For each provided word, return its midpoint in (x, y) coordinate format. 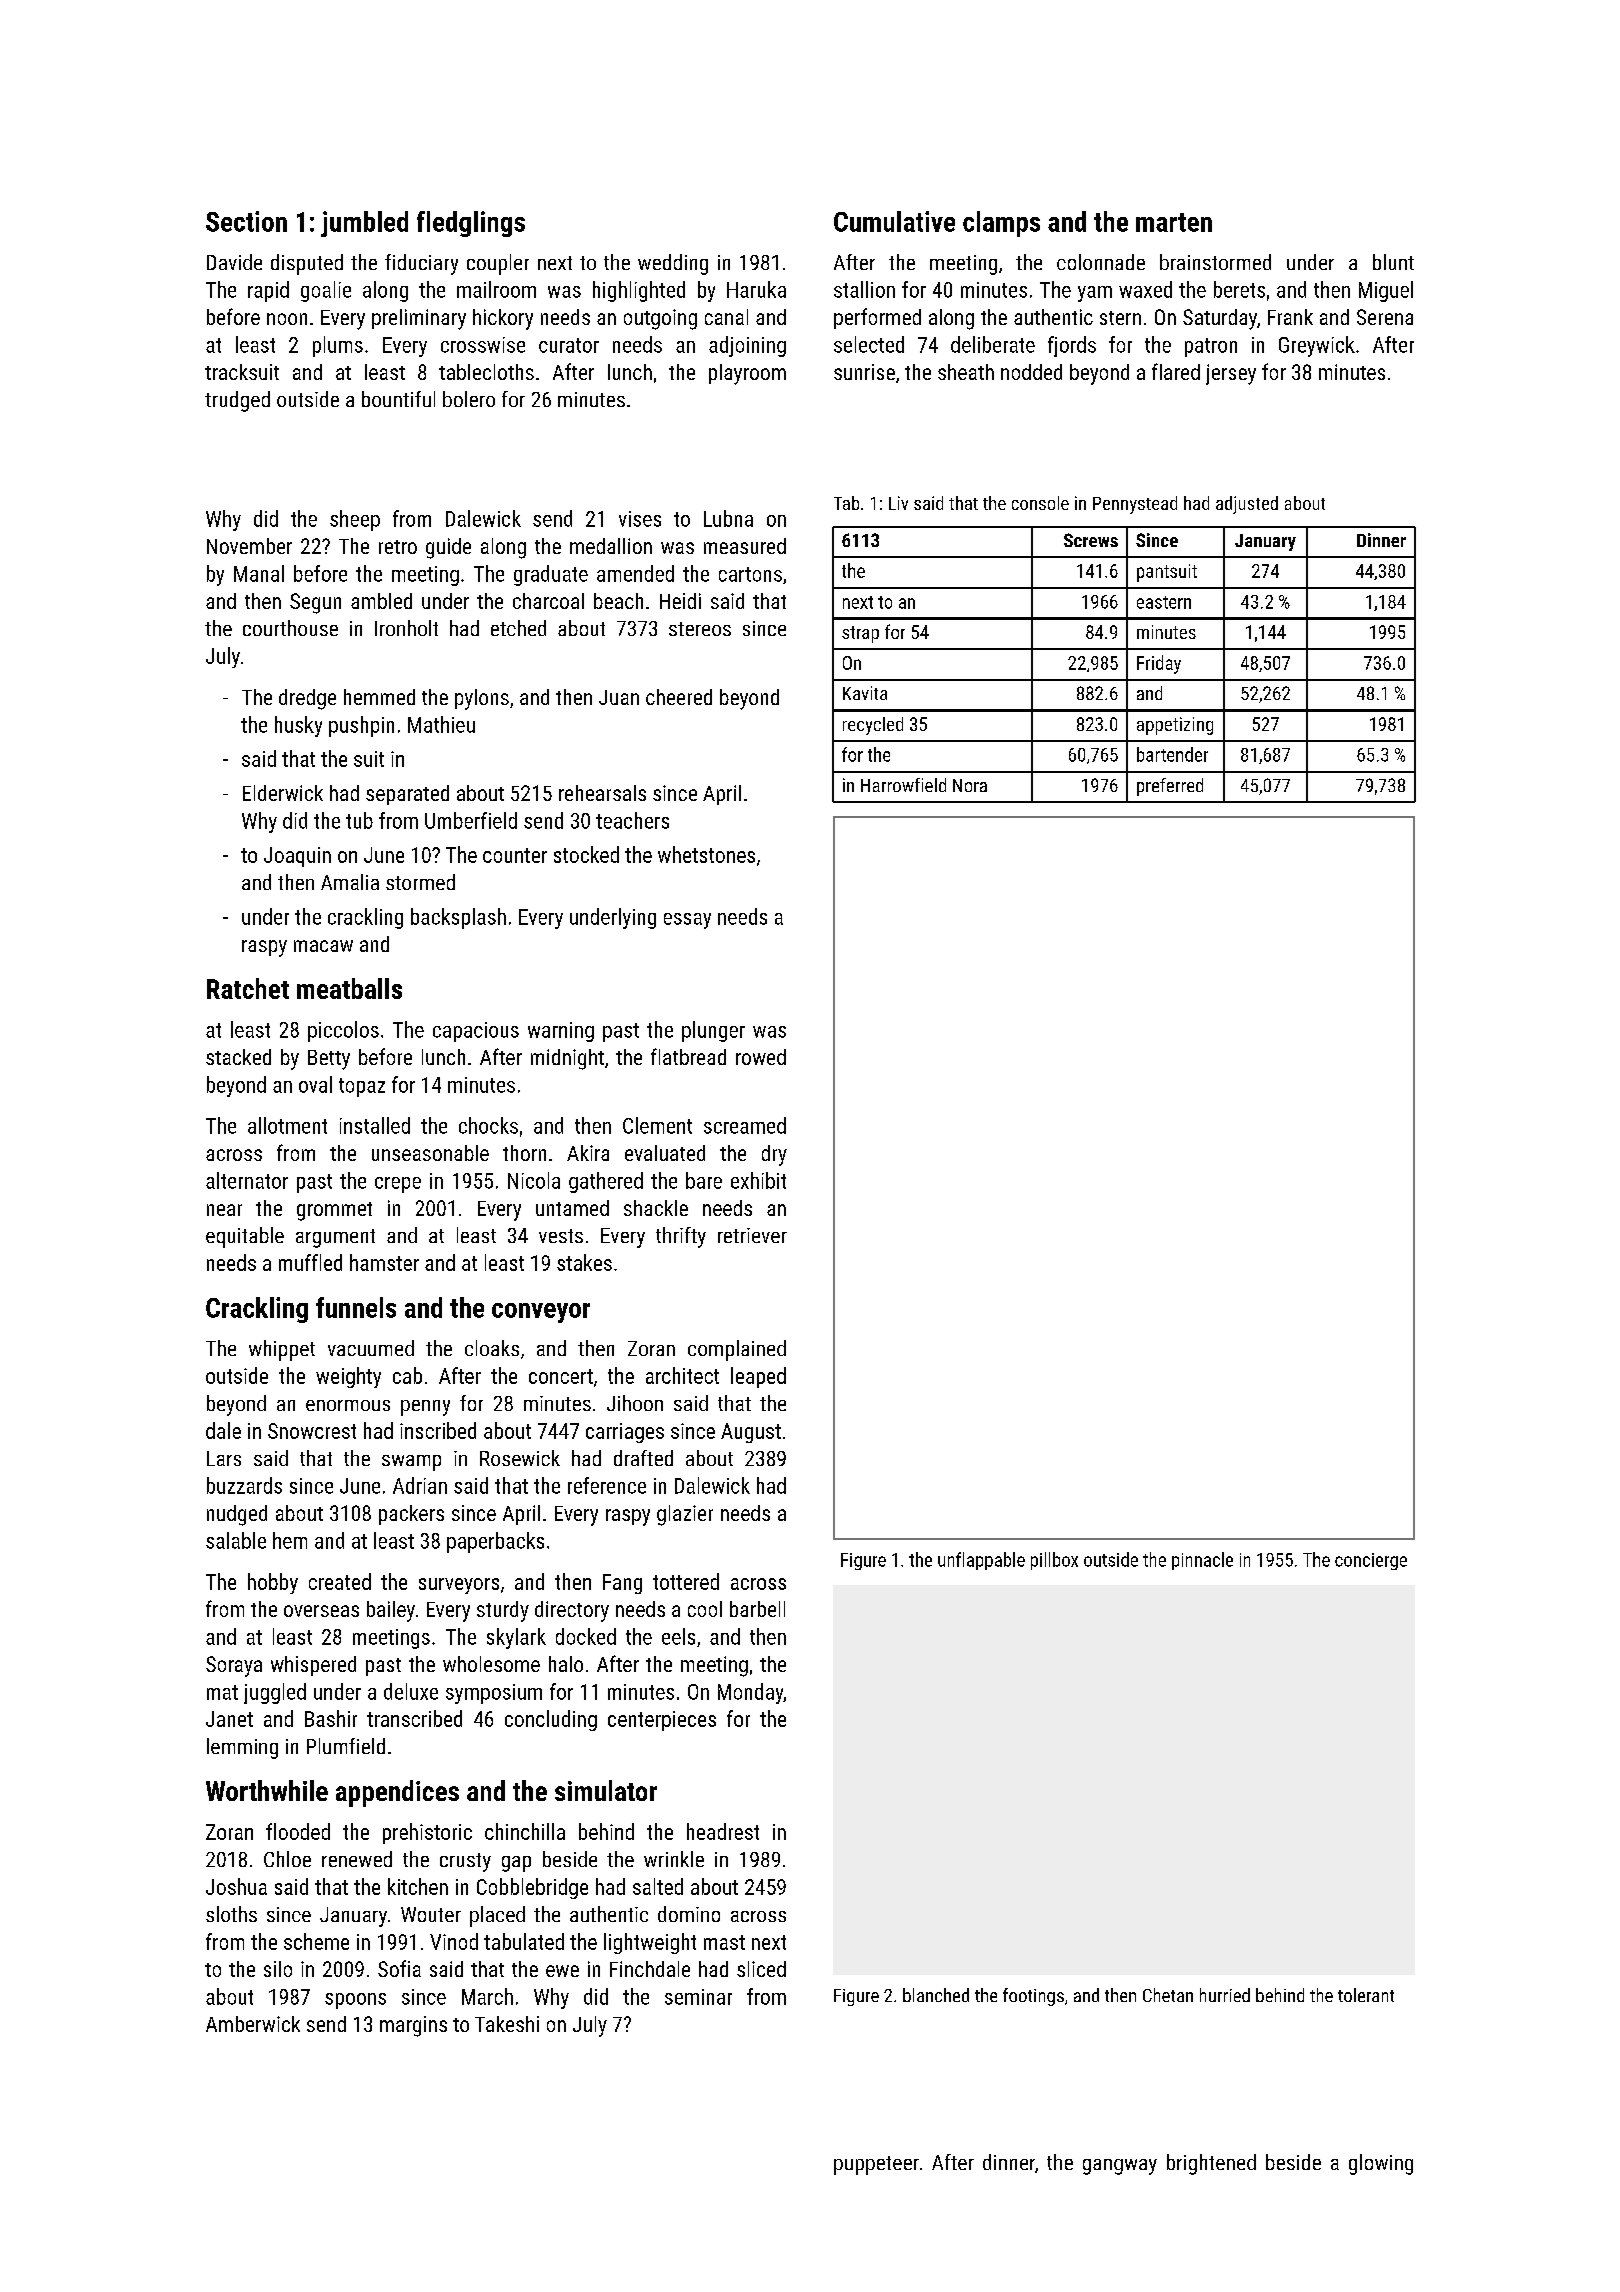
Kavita (865, 693)
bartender (1172, 754)
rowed (761, 1057)
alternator (247, 1180)
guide (448, 548)
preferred (1170, 787)
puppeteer (876, 2165)
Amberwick (253, 2024)
